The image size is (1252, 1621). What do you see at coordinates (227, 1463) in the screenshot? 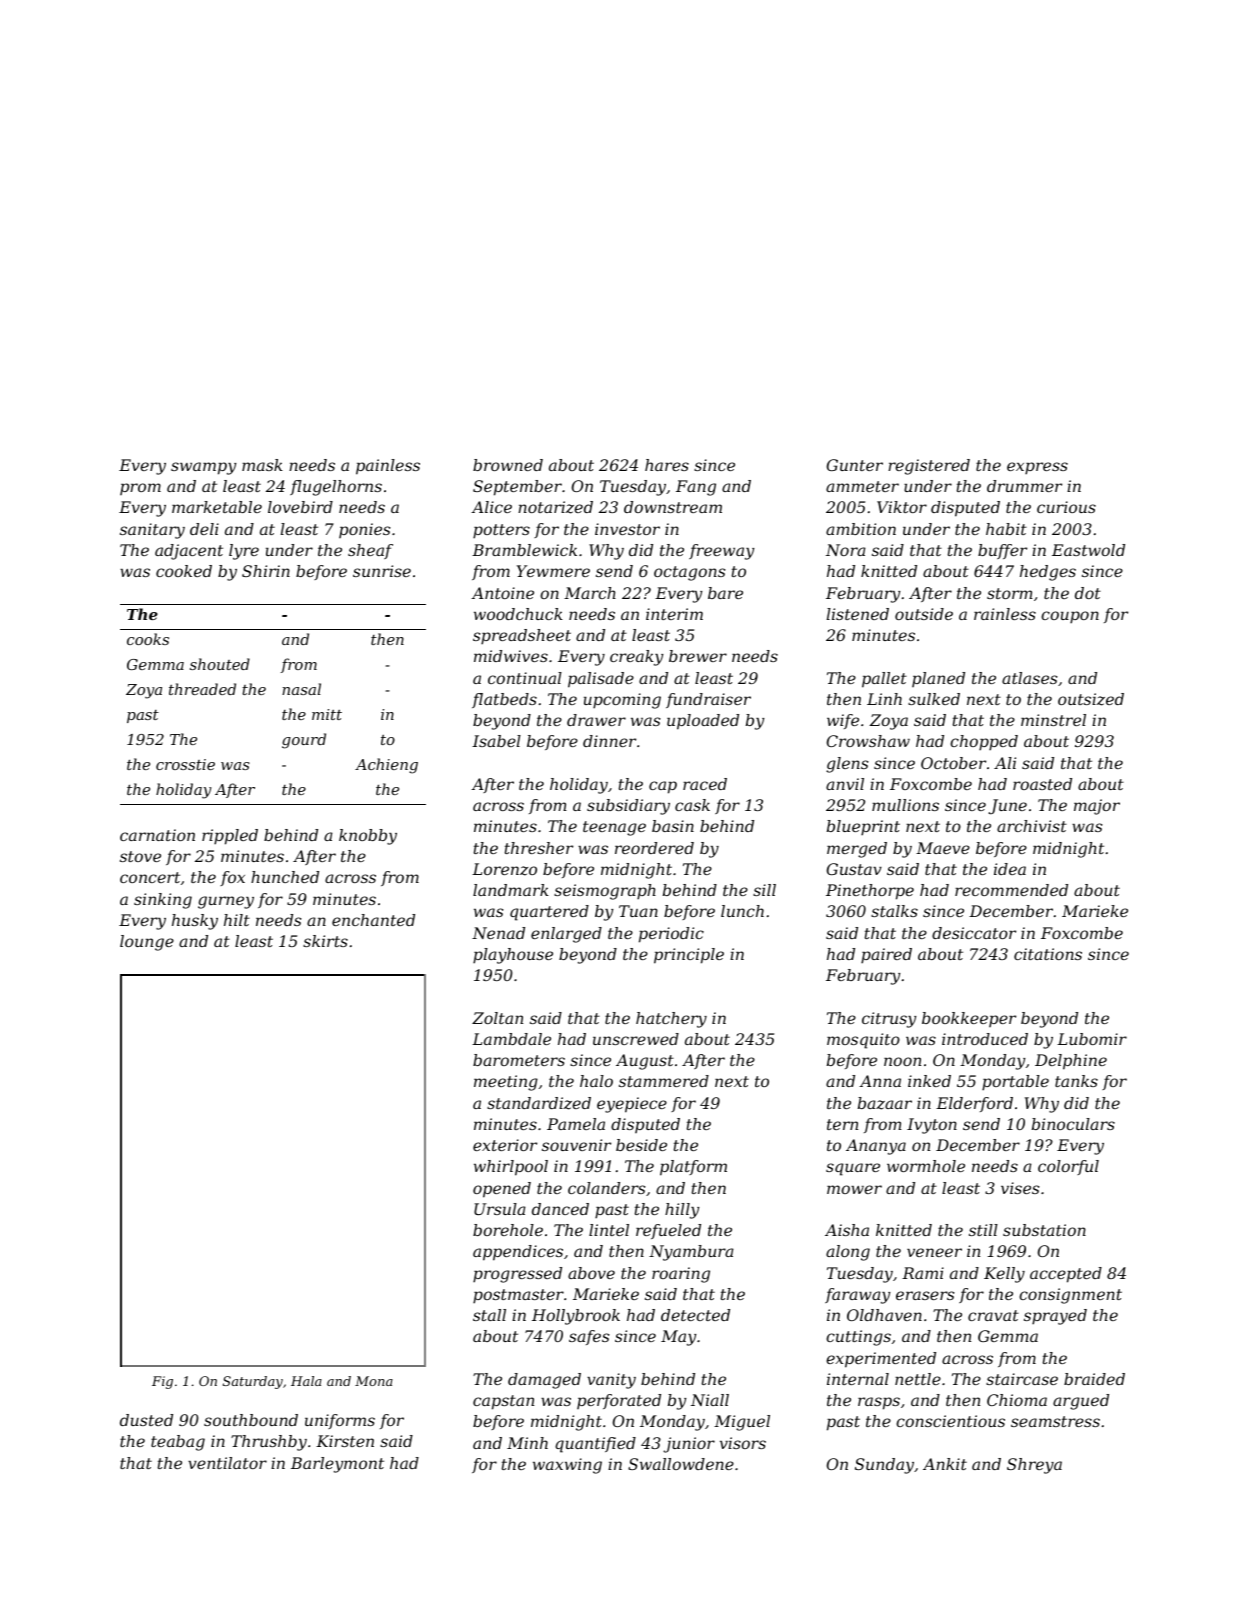
I see `ventilator` at bounding box center [227, 1463].
